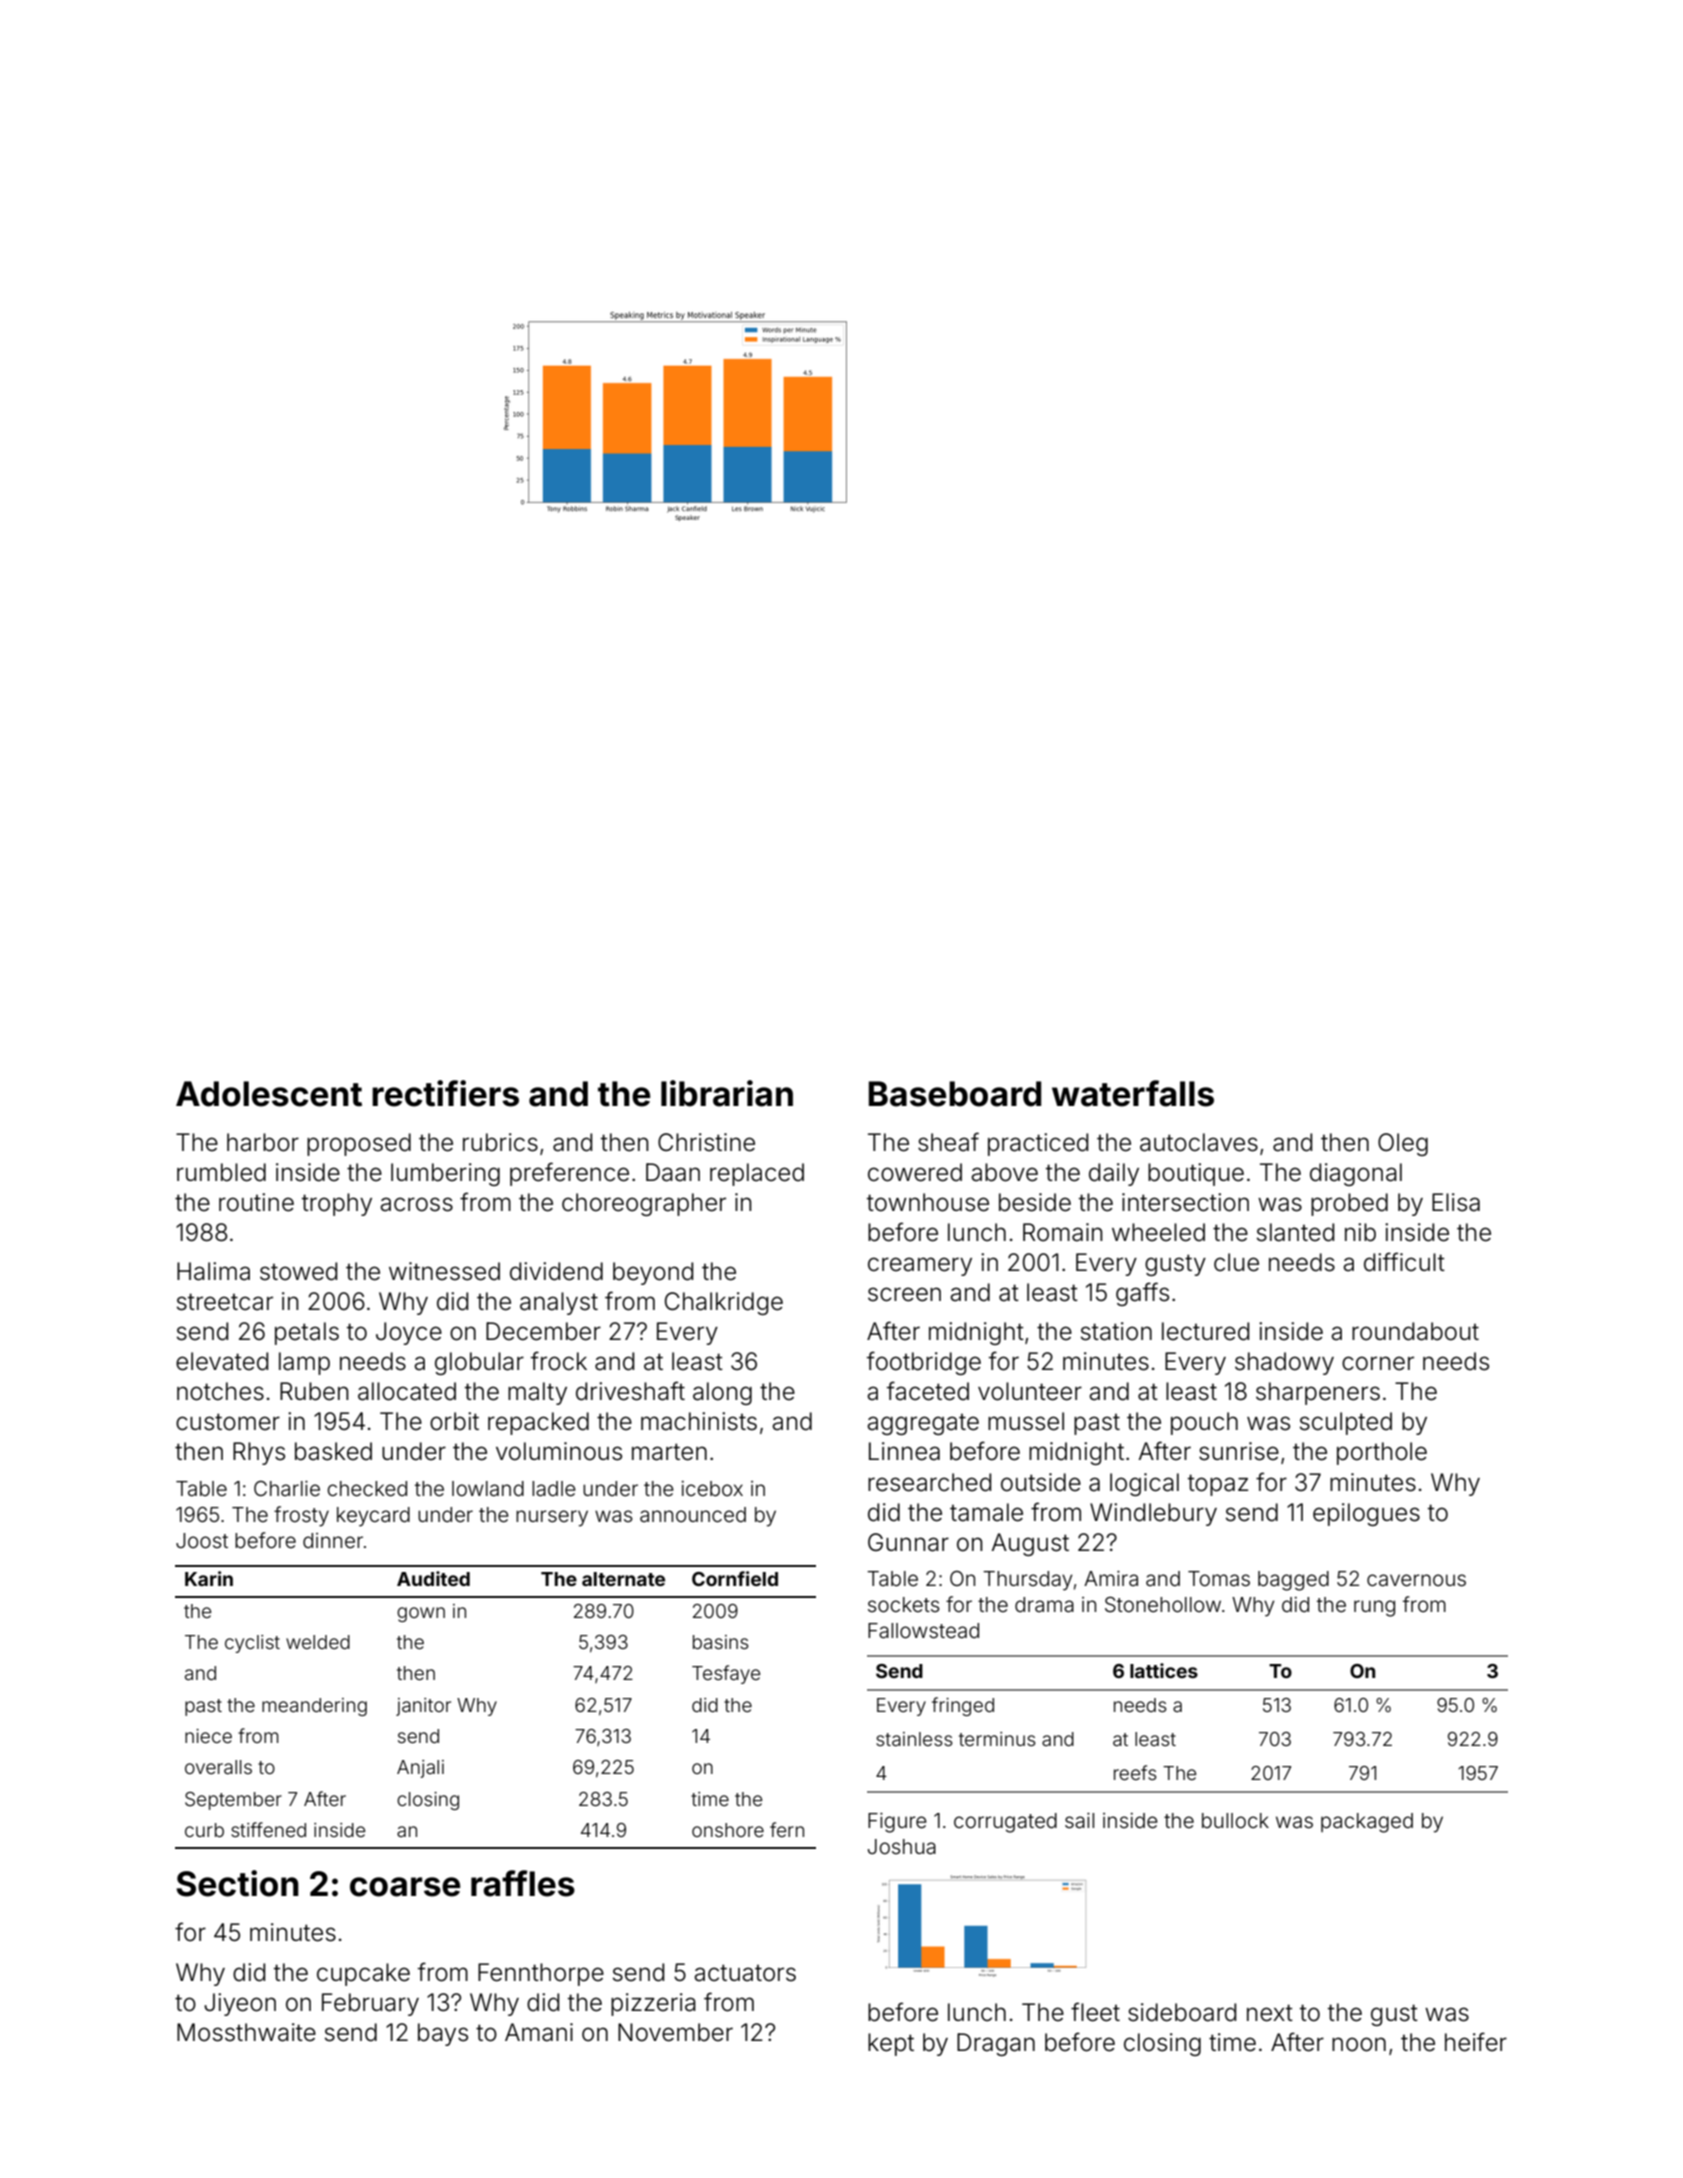 This image has height=2178, width=1683. I want to click on outside, so click(1041, 1482).
